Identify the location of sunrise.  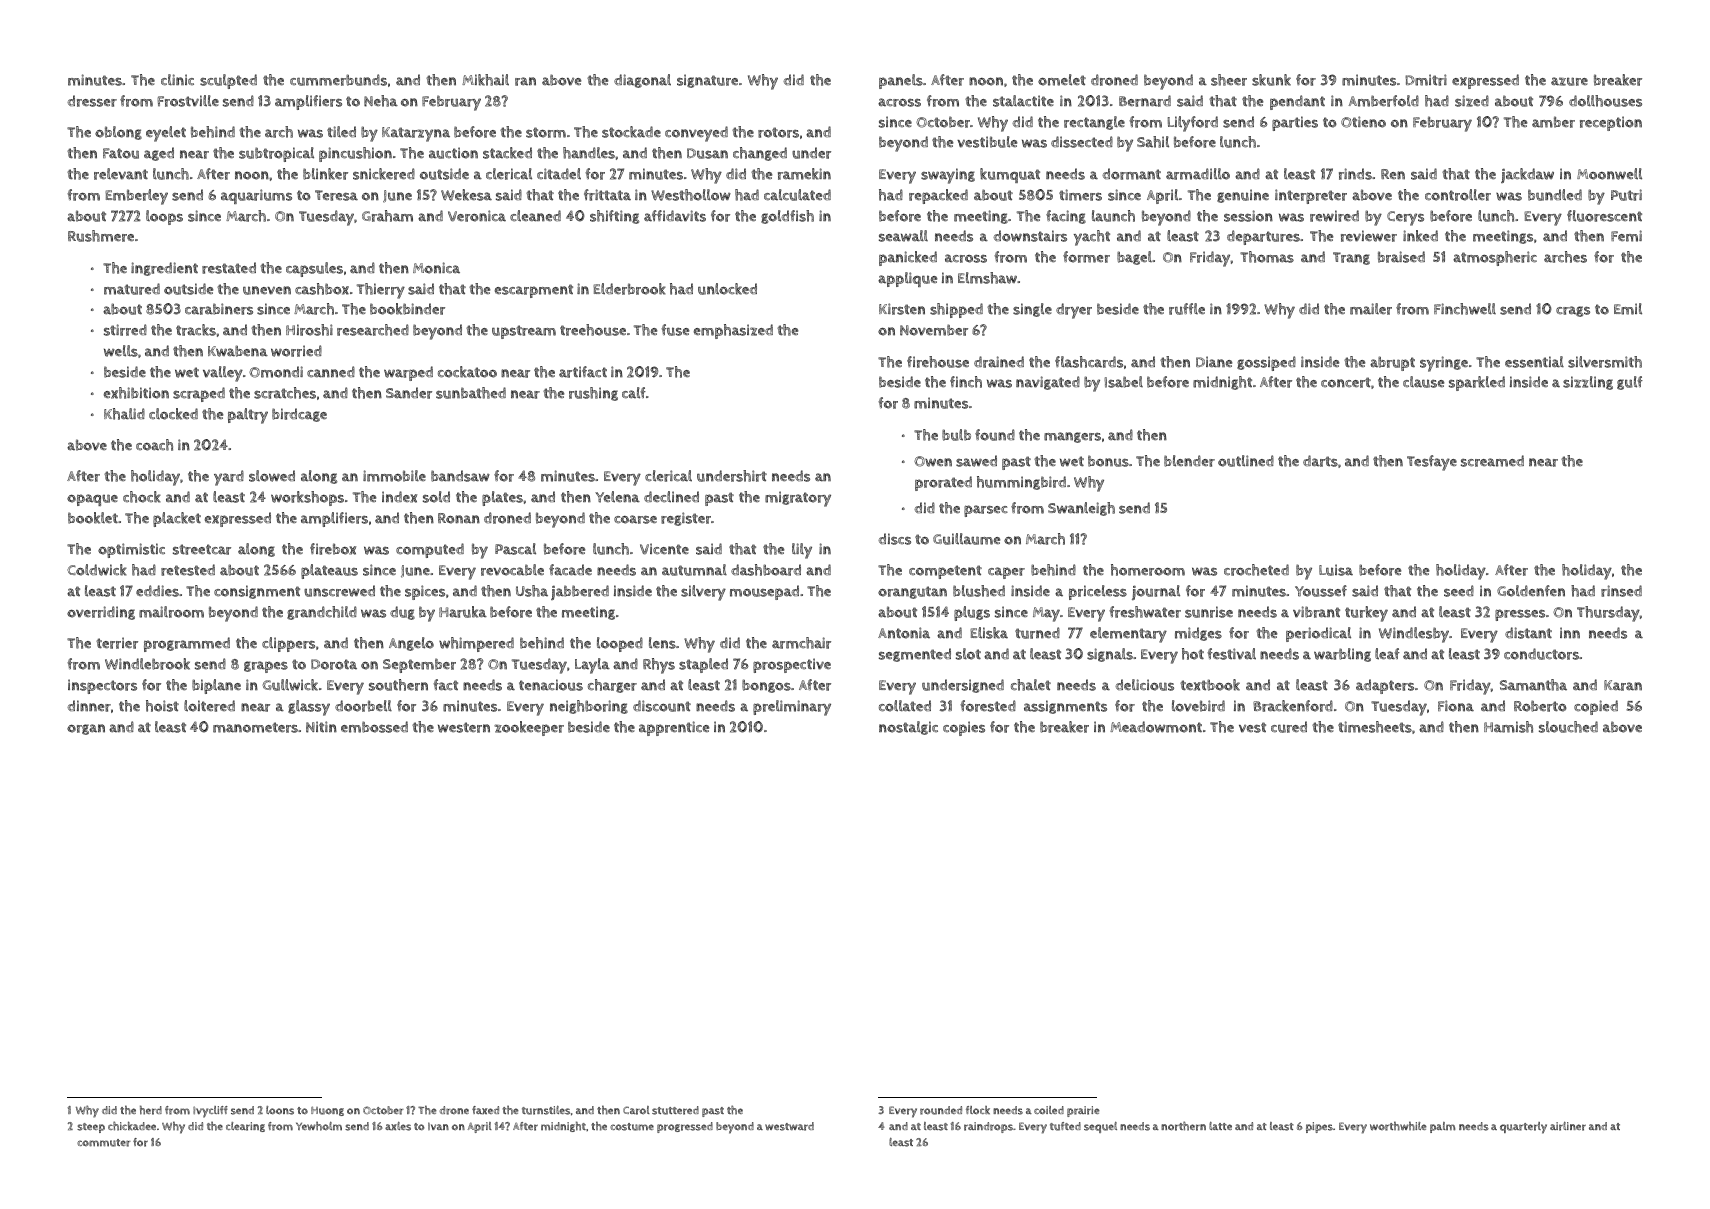
(1209, 612).
